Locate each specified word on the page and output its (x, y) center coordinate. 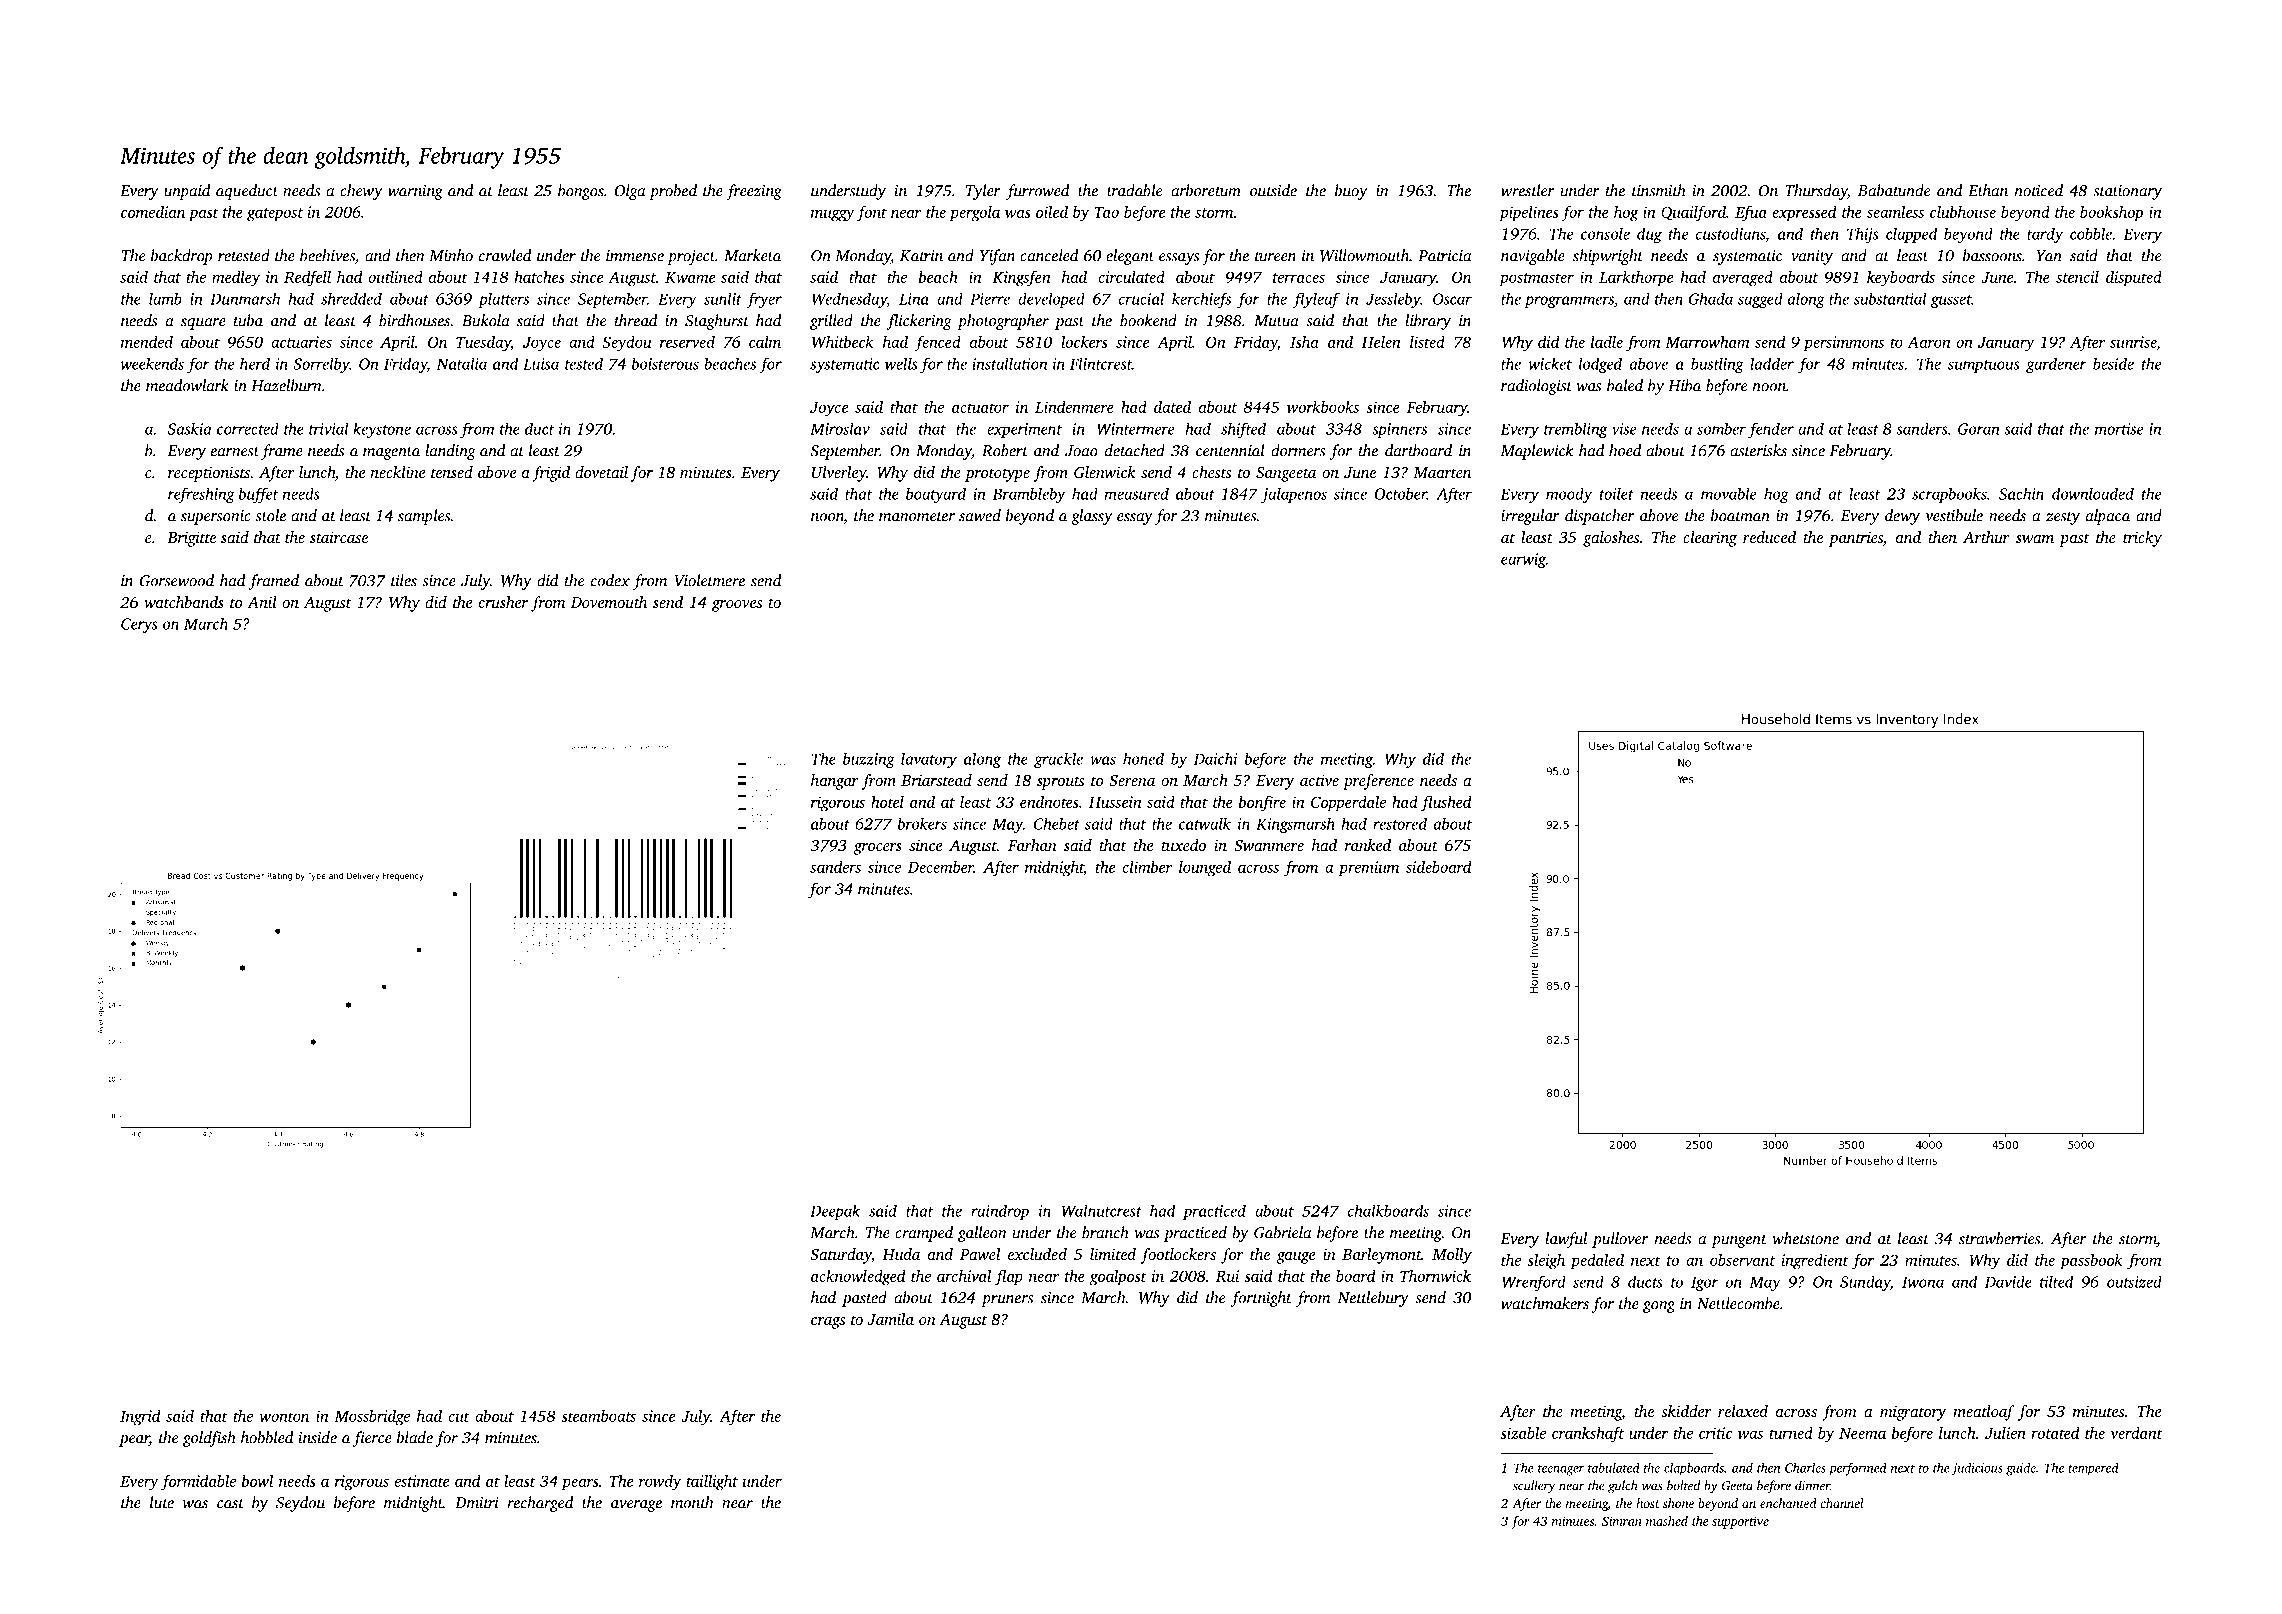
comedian (153, 212)
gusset (1951, 301)
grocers (878, 849)
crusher (503, 602)
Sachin (2021, 494)
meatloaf (1983, 1413)
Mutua (1276, 321)
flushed (1446, 804)
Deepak (835, 1212)
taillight (712, 1483)
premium (1369, 869)
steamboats (598, 1416)
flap (1009, 1278)
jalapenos (1294, 495)
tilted (2056, 1281)
